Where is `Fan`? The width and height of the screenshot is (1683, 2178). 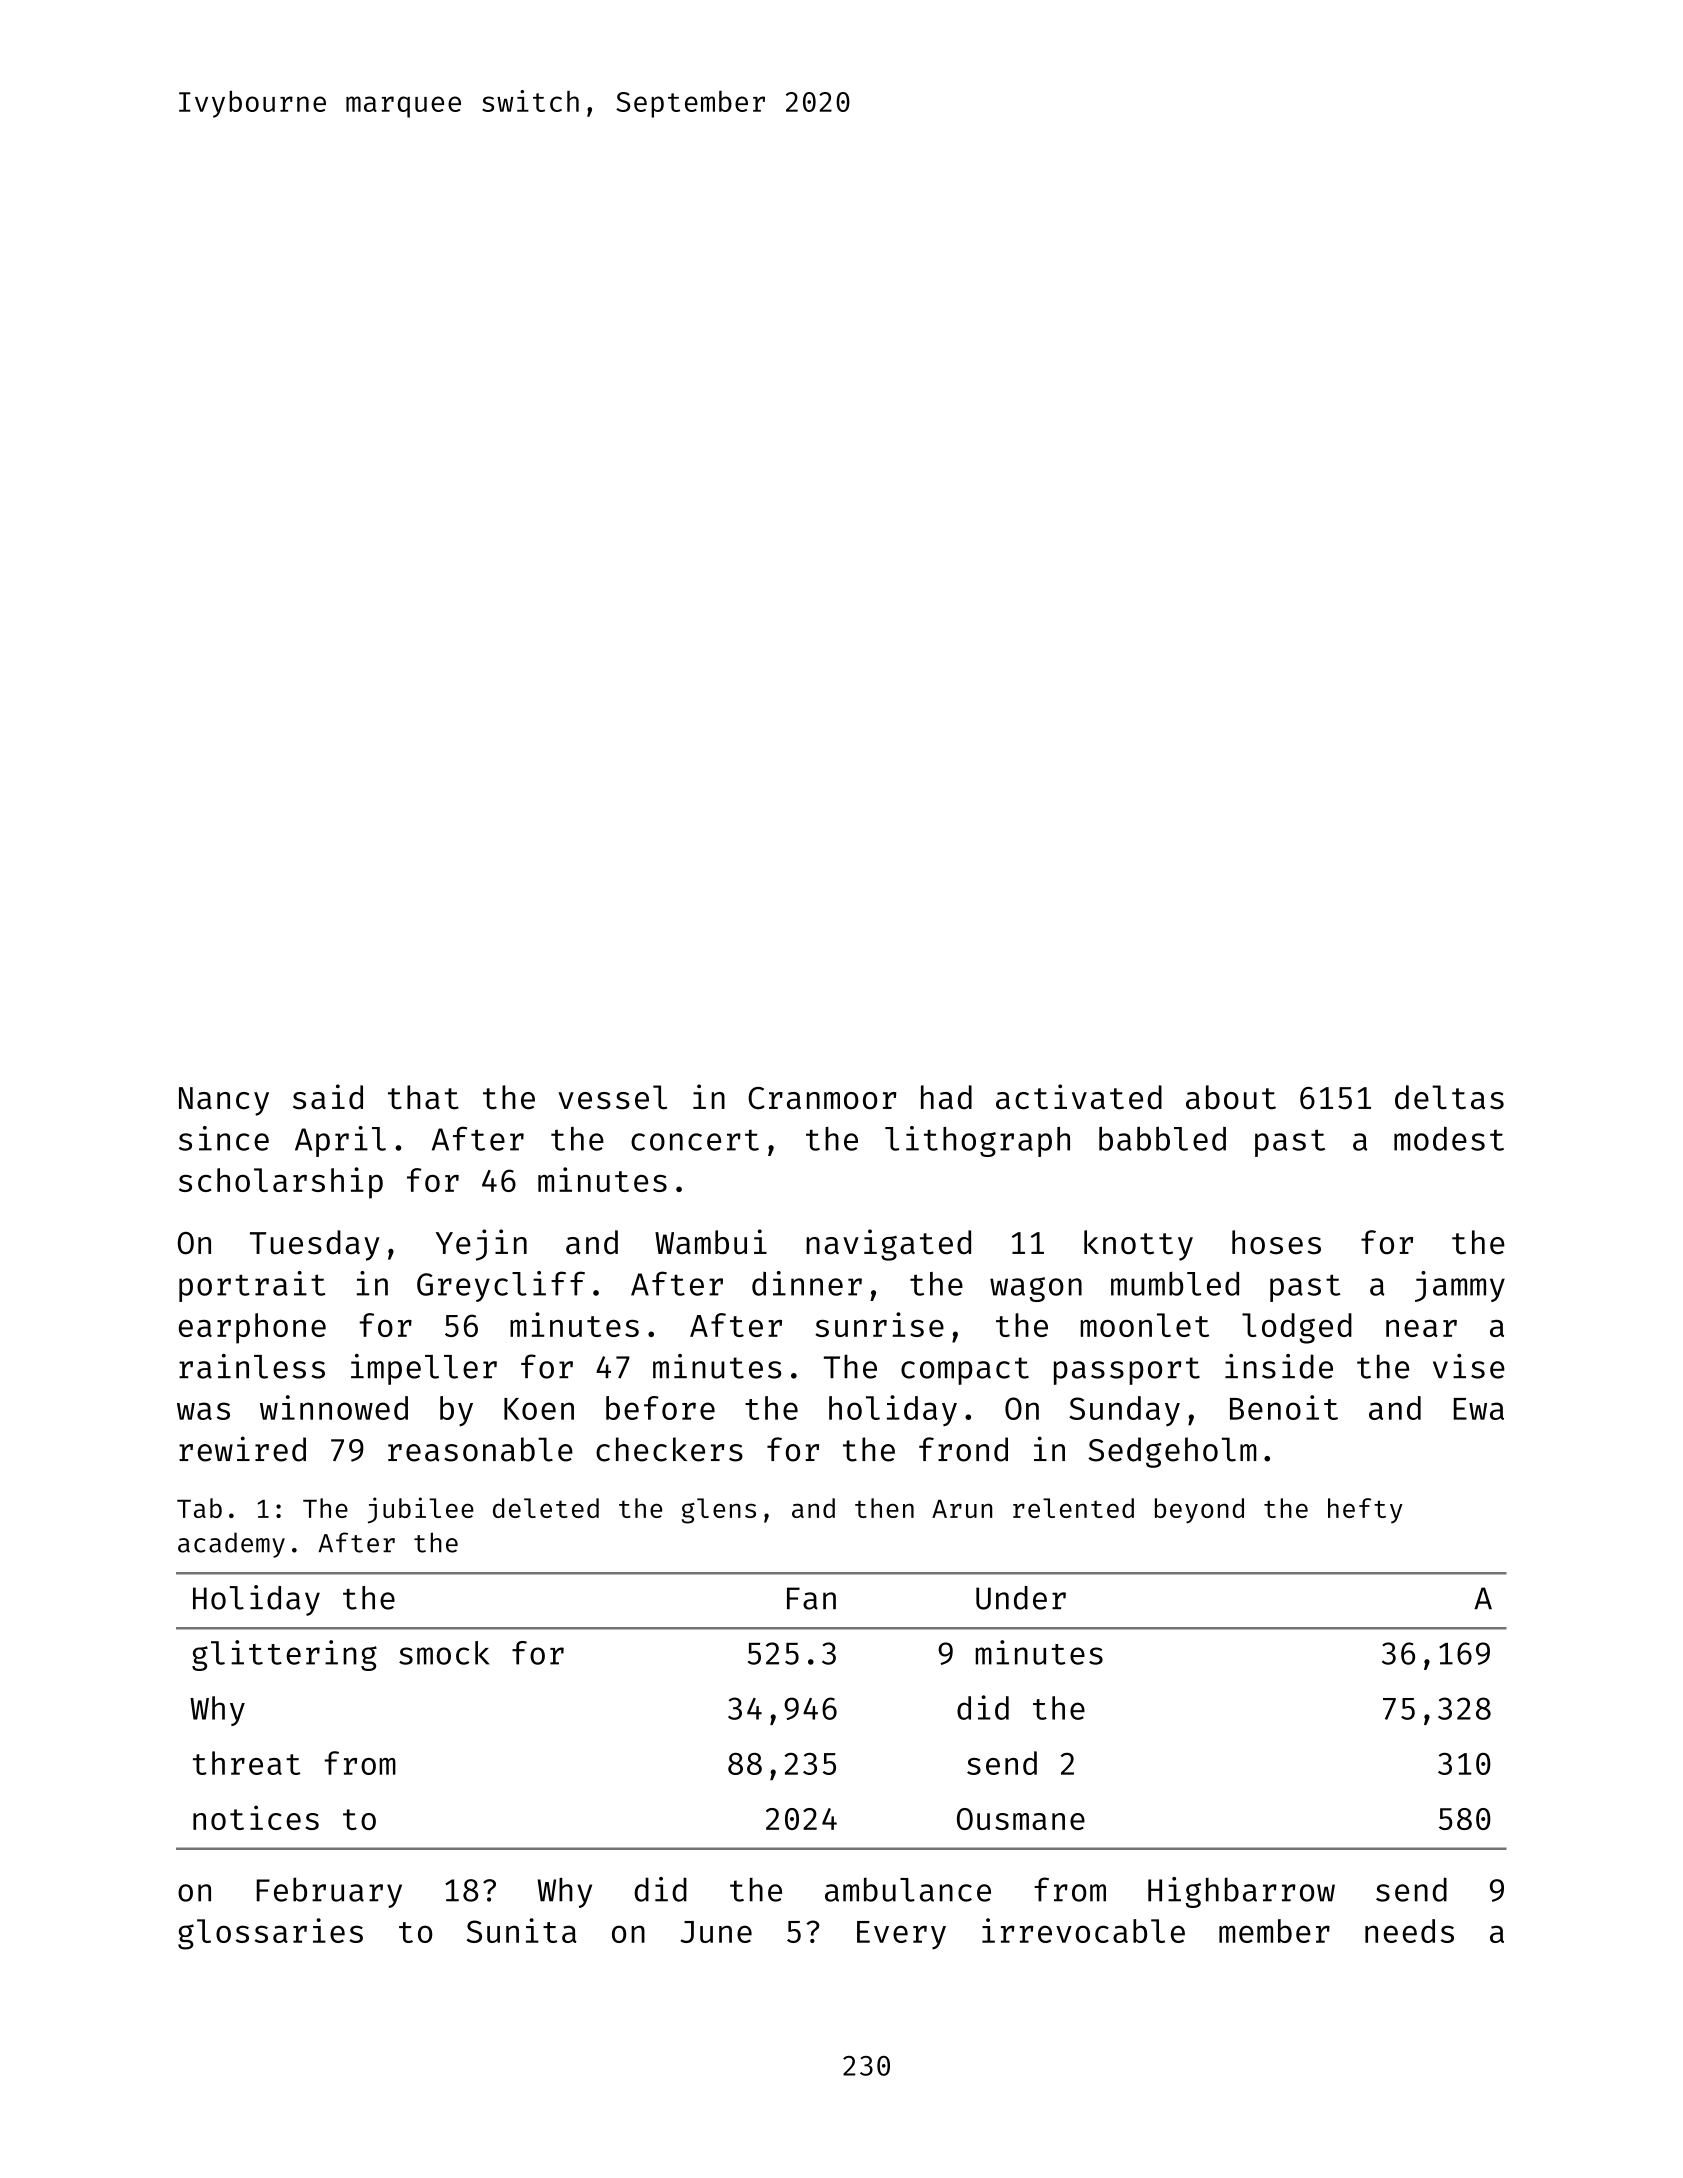 Fan is located at coordinates (811, 1598).
